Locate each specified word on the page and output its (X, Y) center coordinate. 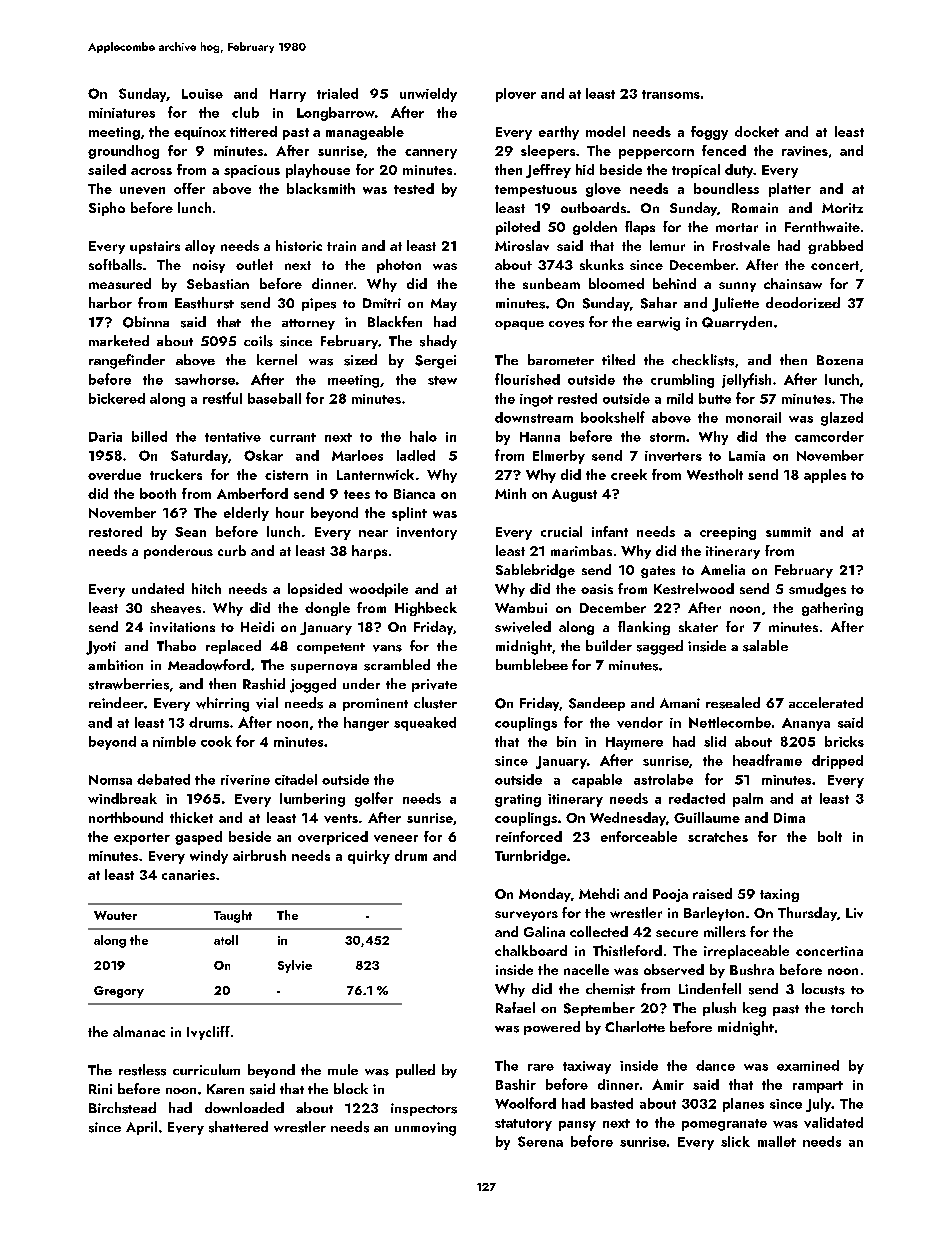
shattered (238, 1127)
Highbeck (426, 609)
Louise (202, 94)
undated (158, 588)
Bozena (840, 360)
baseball (274, 398)
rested (577, 398)
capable (597, 781)
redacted (697, 798)
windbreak (122, 798)
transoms (671, 94)
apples (825, 476)
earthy (559, 133)
